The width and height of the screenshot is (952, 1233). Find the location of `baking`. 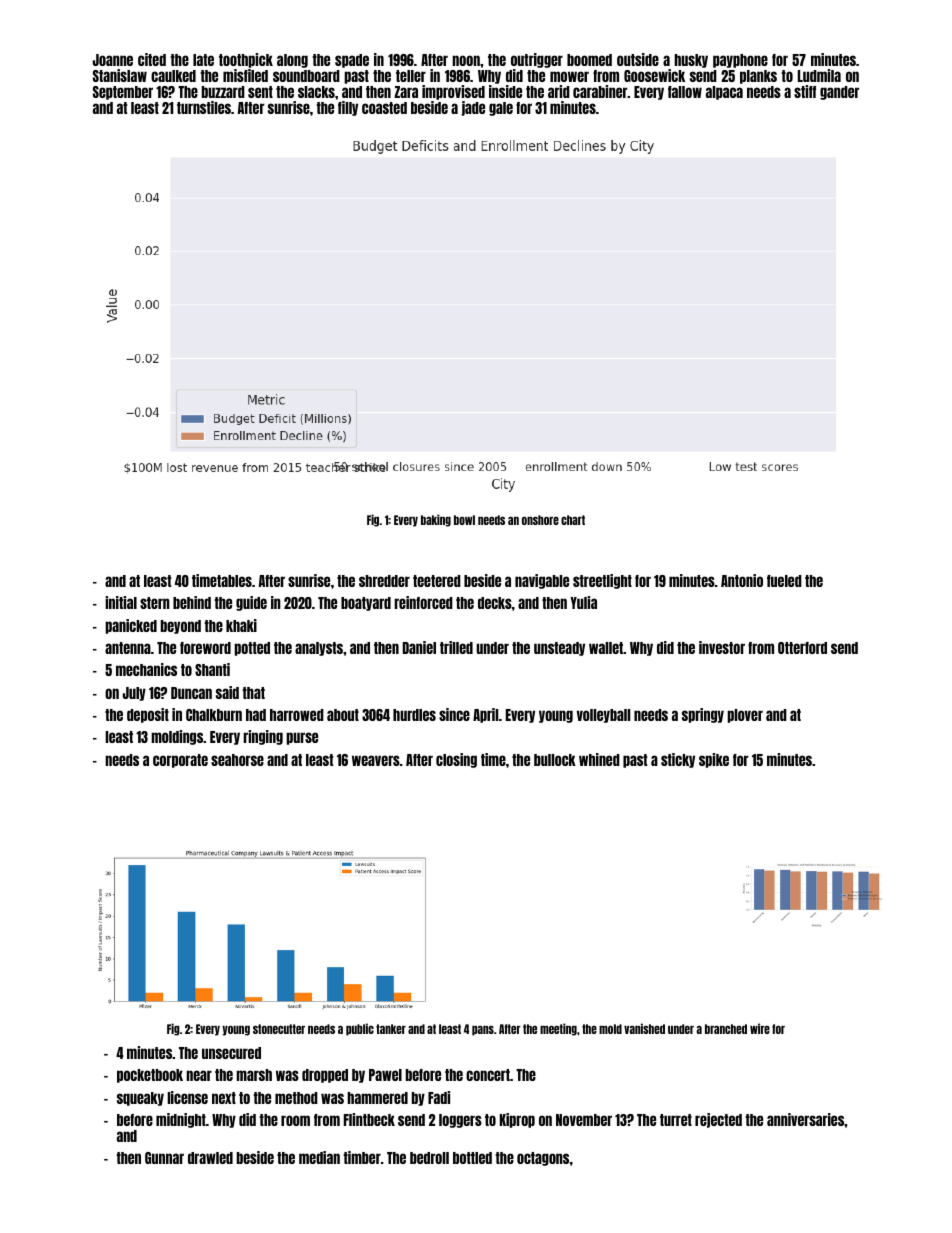

baking is located at coordinates (436, 520).
